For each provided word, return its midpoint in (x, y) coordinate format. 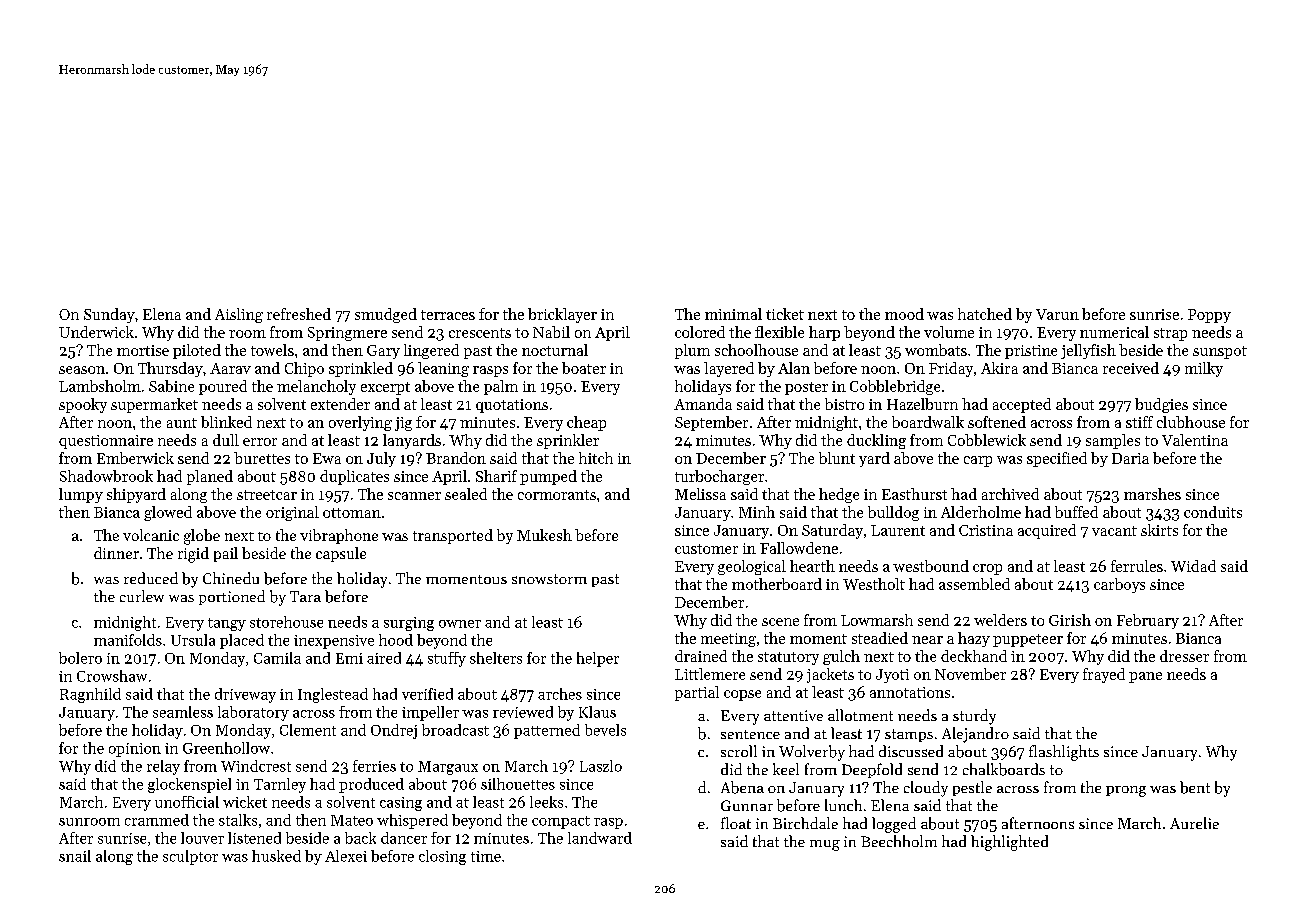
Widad (1193, 566)
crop (987, 569)
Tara (305, 596)
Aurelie (1194, 823)
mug (825, 845)
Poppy (1209, 316)
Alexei (346, 856)
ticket (785, 314)
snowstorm (549, 579)
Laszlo (601, 766)
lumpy (81, 495)
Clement (308, 730)
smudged (386, 315)
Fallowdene (799, 548)
